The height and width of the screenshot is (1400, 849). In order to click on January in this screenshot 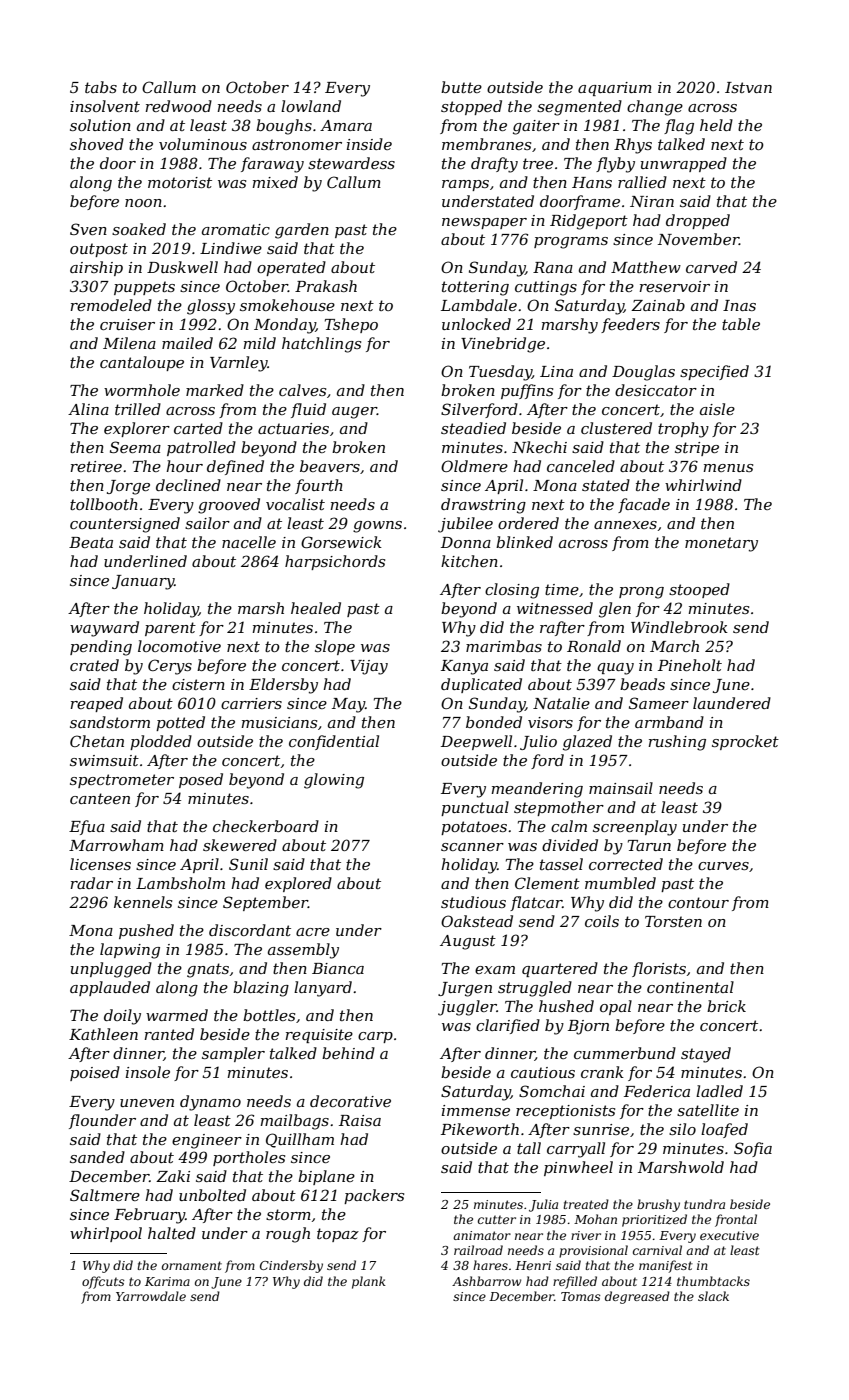, I will do `click(143, 582)`.
